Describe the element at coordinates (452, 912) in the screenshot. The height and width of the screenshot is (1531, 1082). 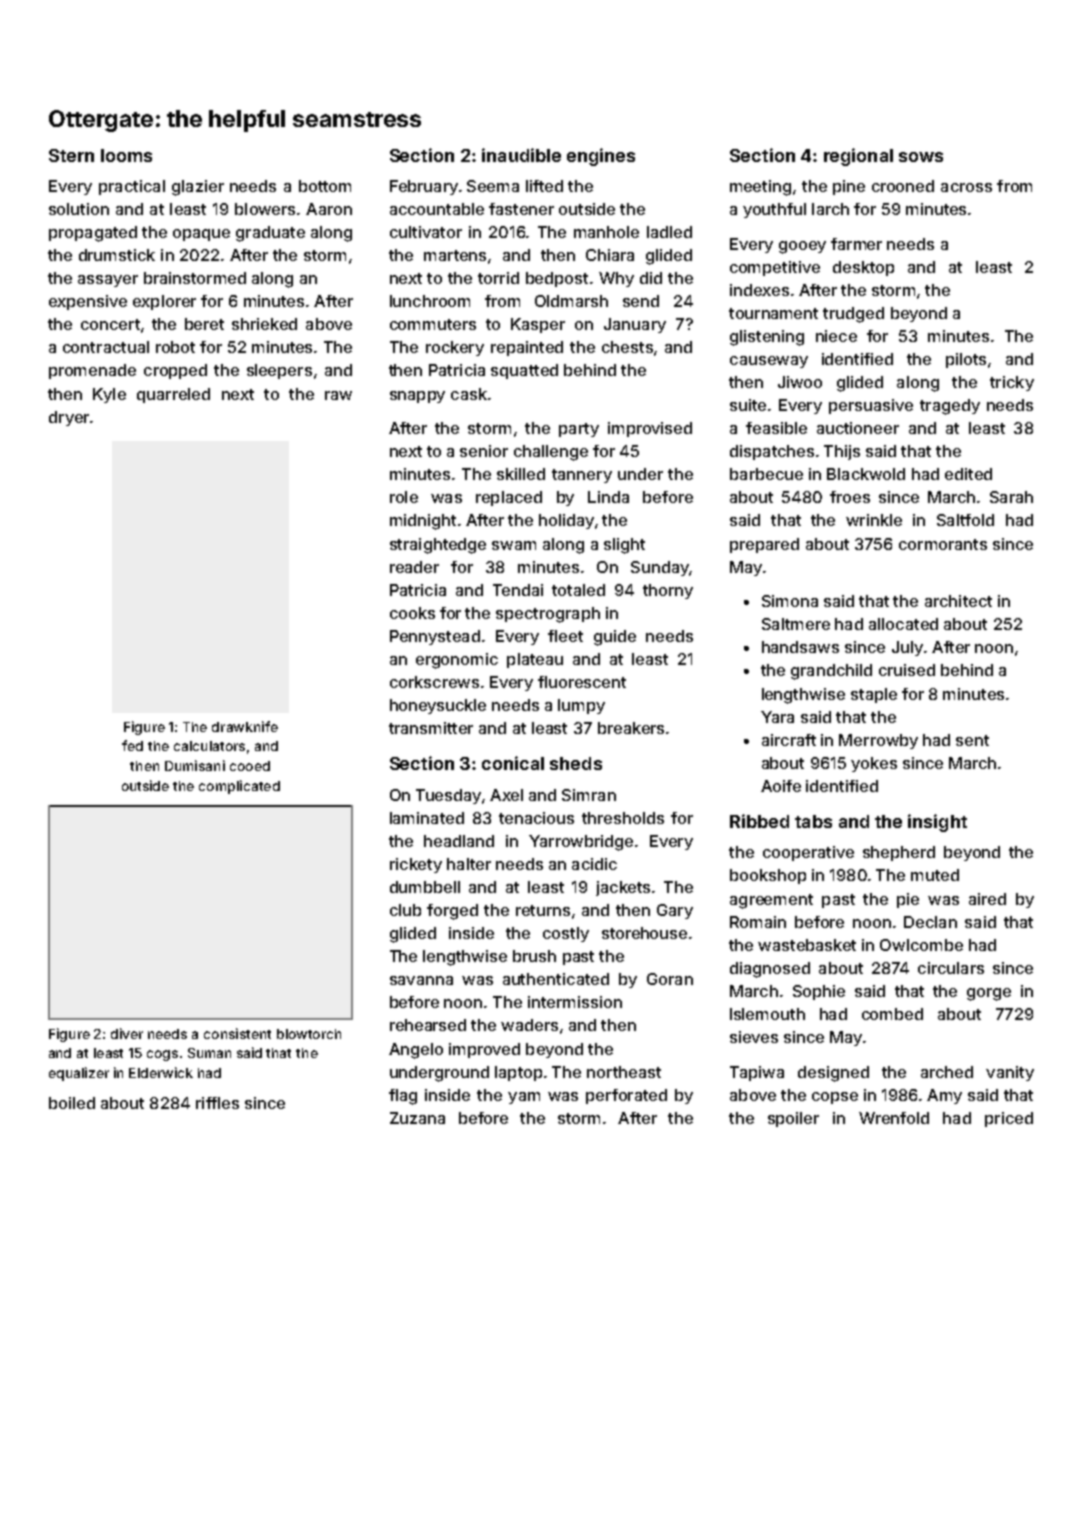
I see `forged` at that location.
